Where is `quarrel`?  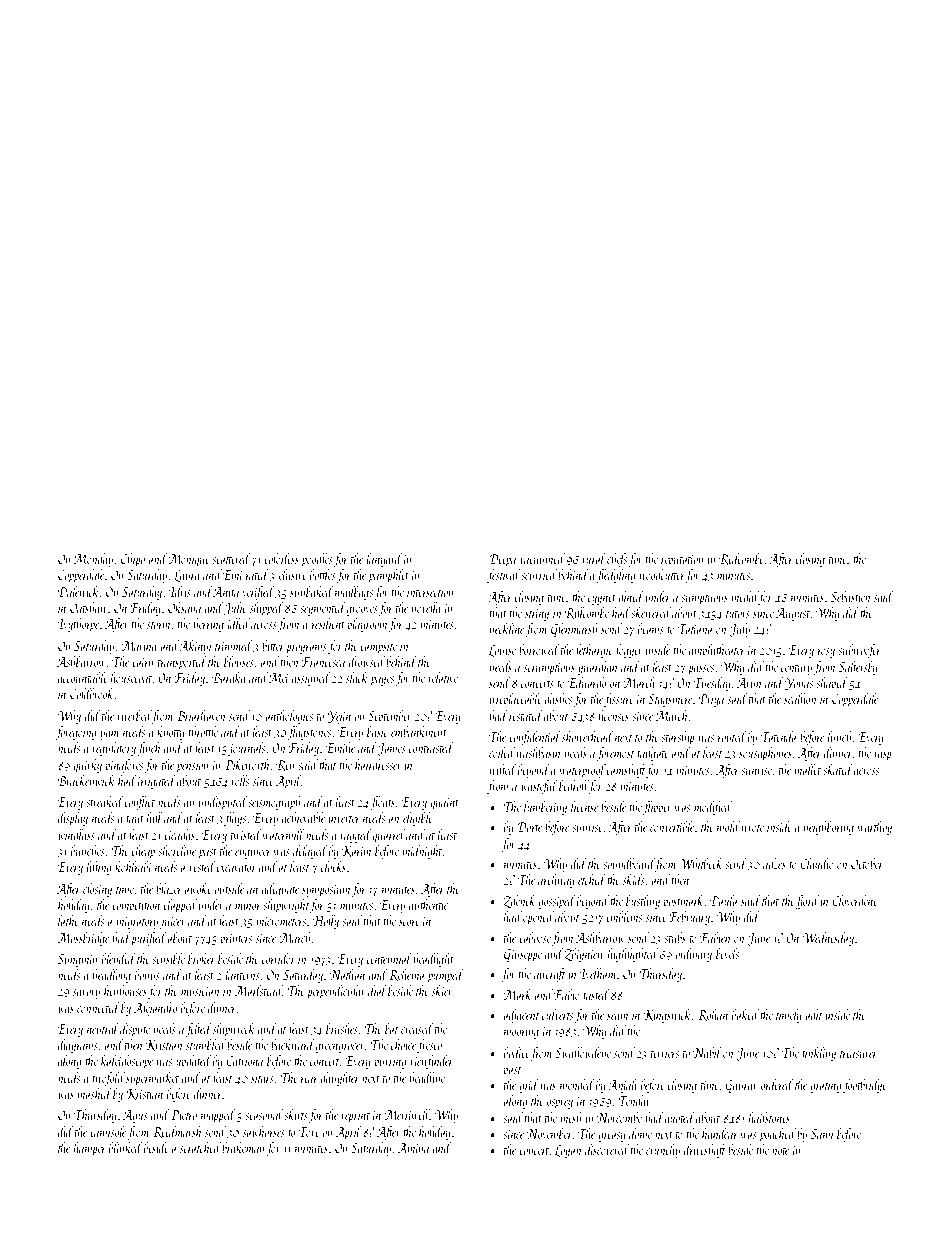 quarrel is located at coordinates (388, 836).
